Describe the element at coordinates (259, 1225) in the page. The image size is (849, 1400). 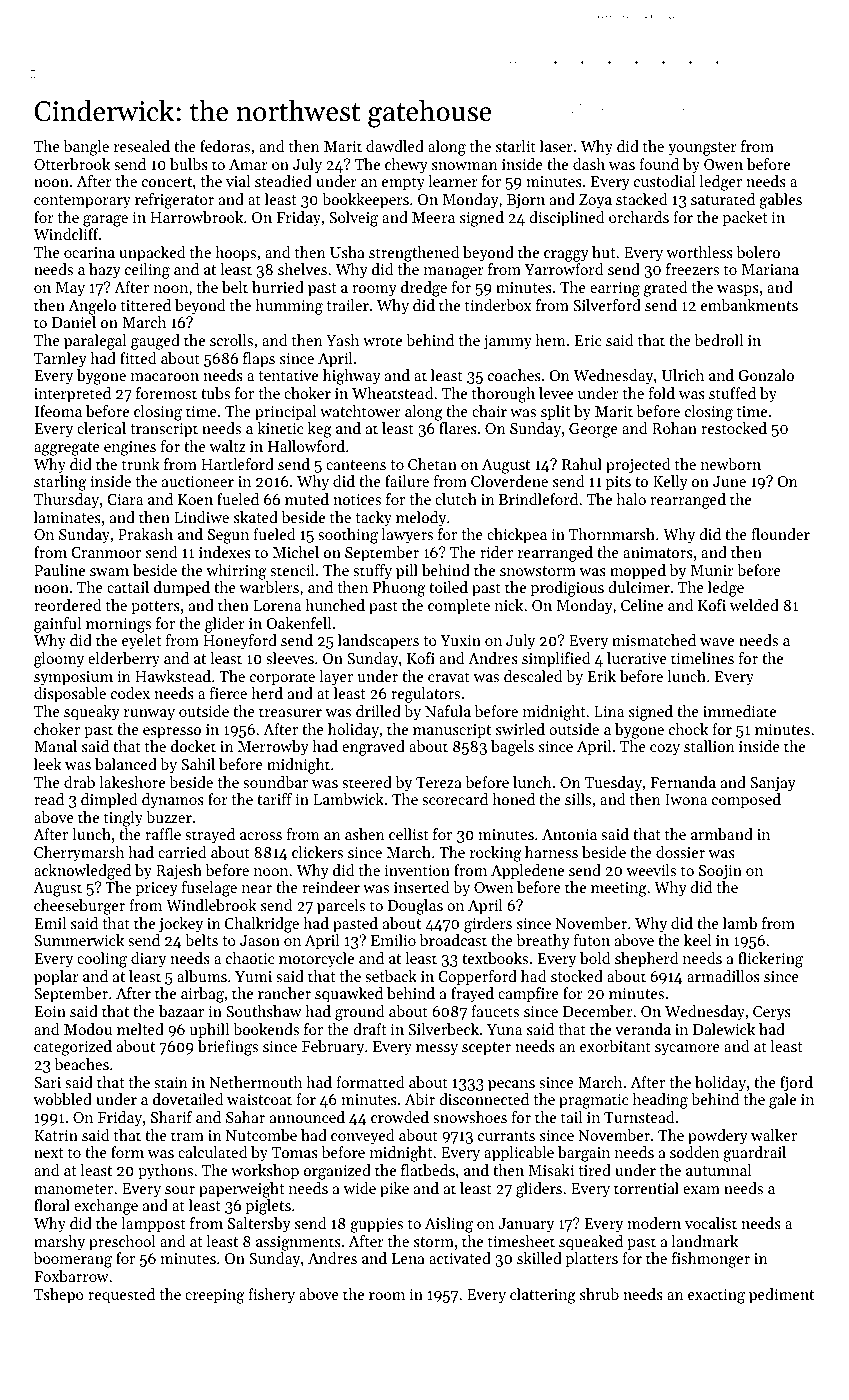
I see `Saltersby` at that location.
